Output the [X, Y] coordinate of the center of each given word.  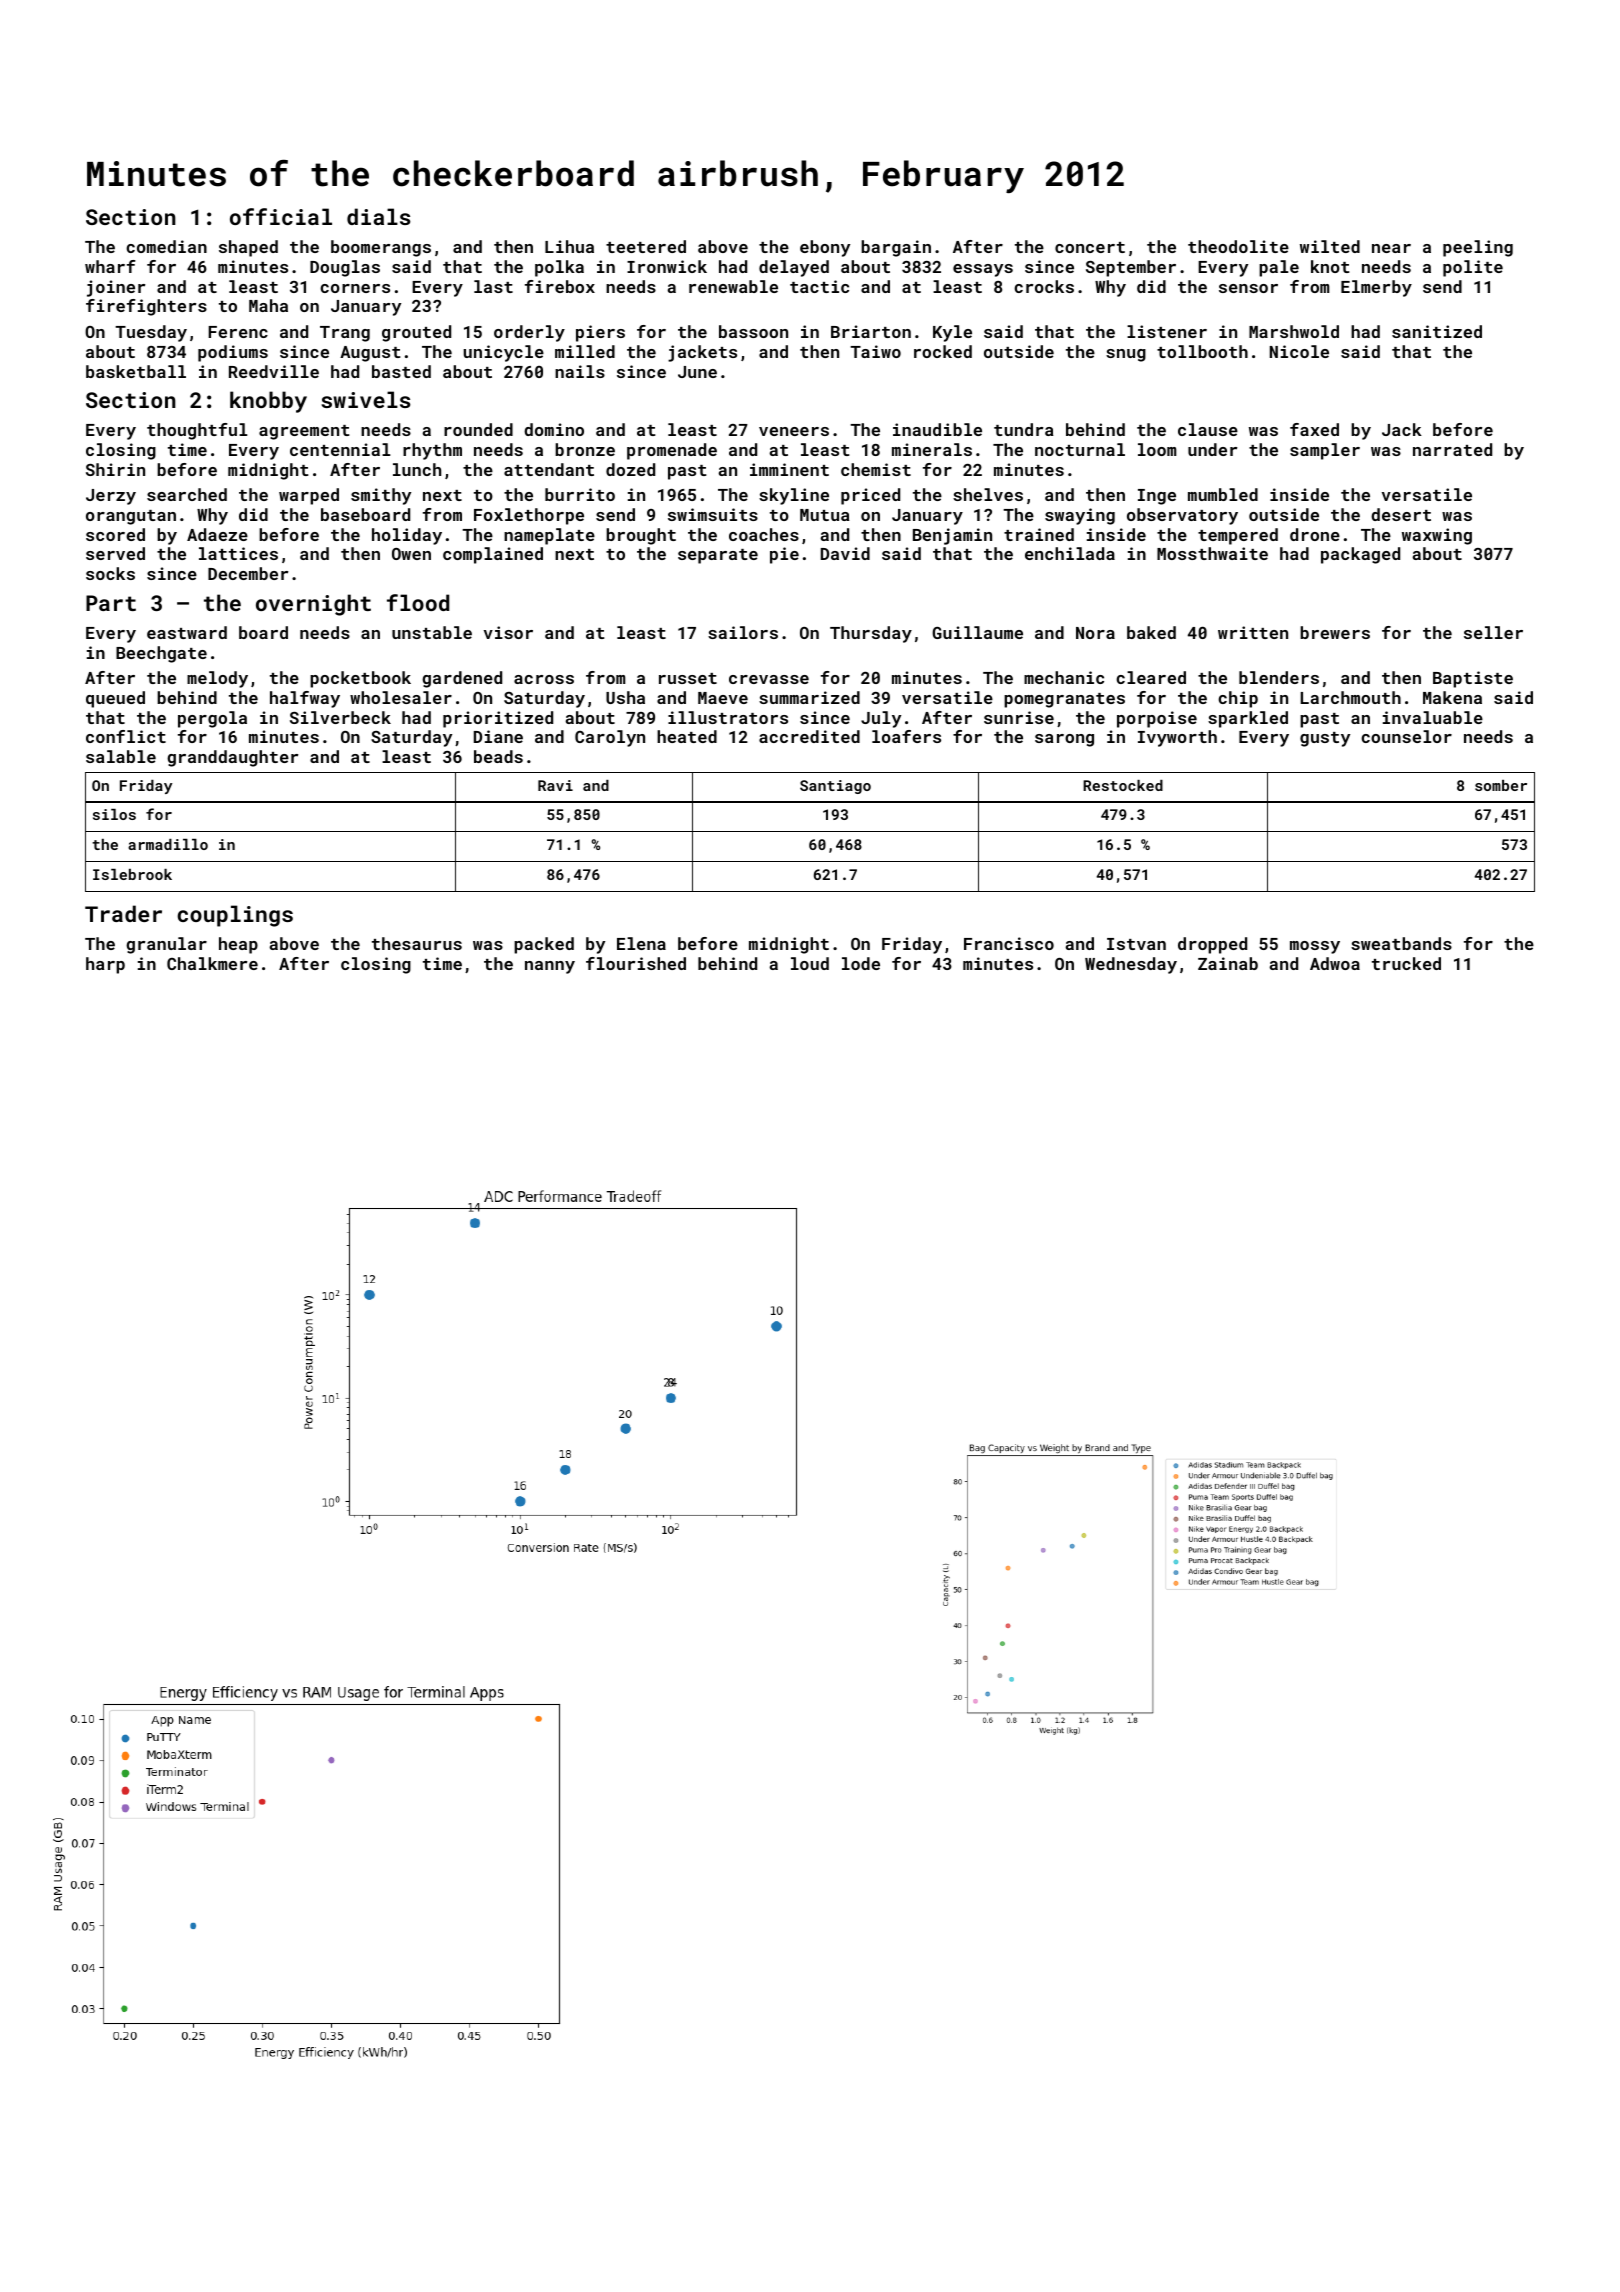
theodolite [1238, 246]
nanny [550, 967]
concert [1090, 247]
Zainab [1228, 963]
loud [810, 963]
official [281, 216]
